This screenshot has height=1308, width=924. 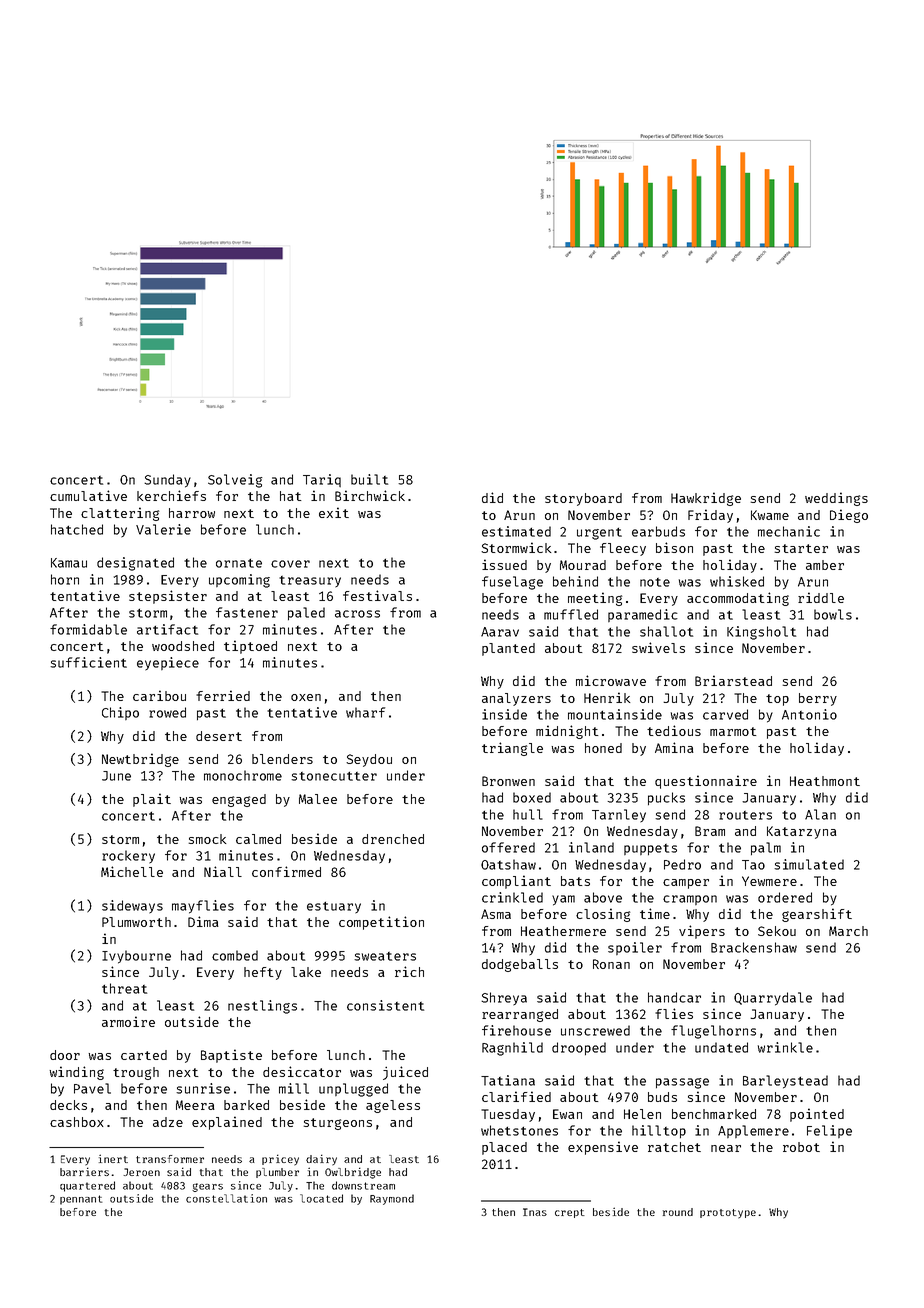 What do you see at coordinates (385, 1005) in the screenshot?
I see `consistent` at bounding box center [385, 1005].
